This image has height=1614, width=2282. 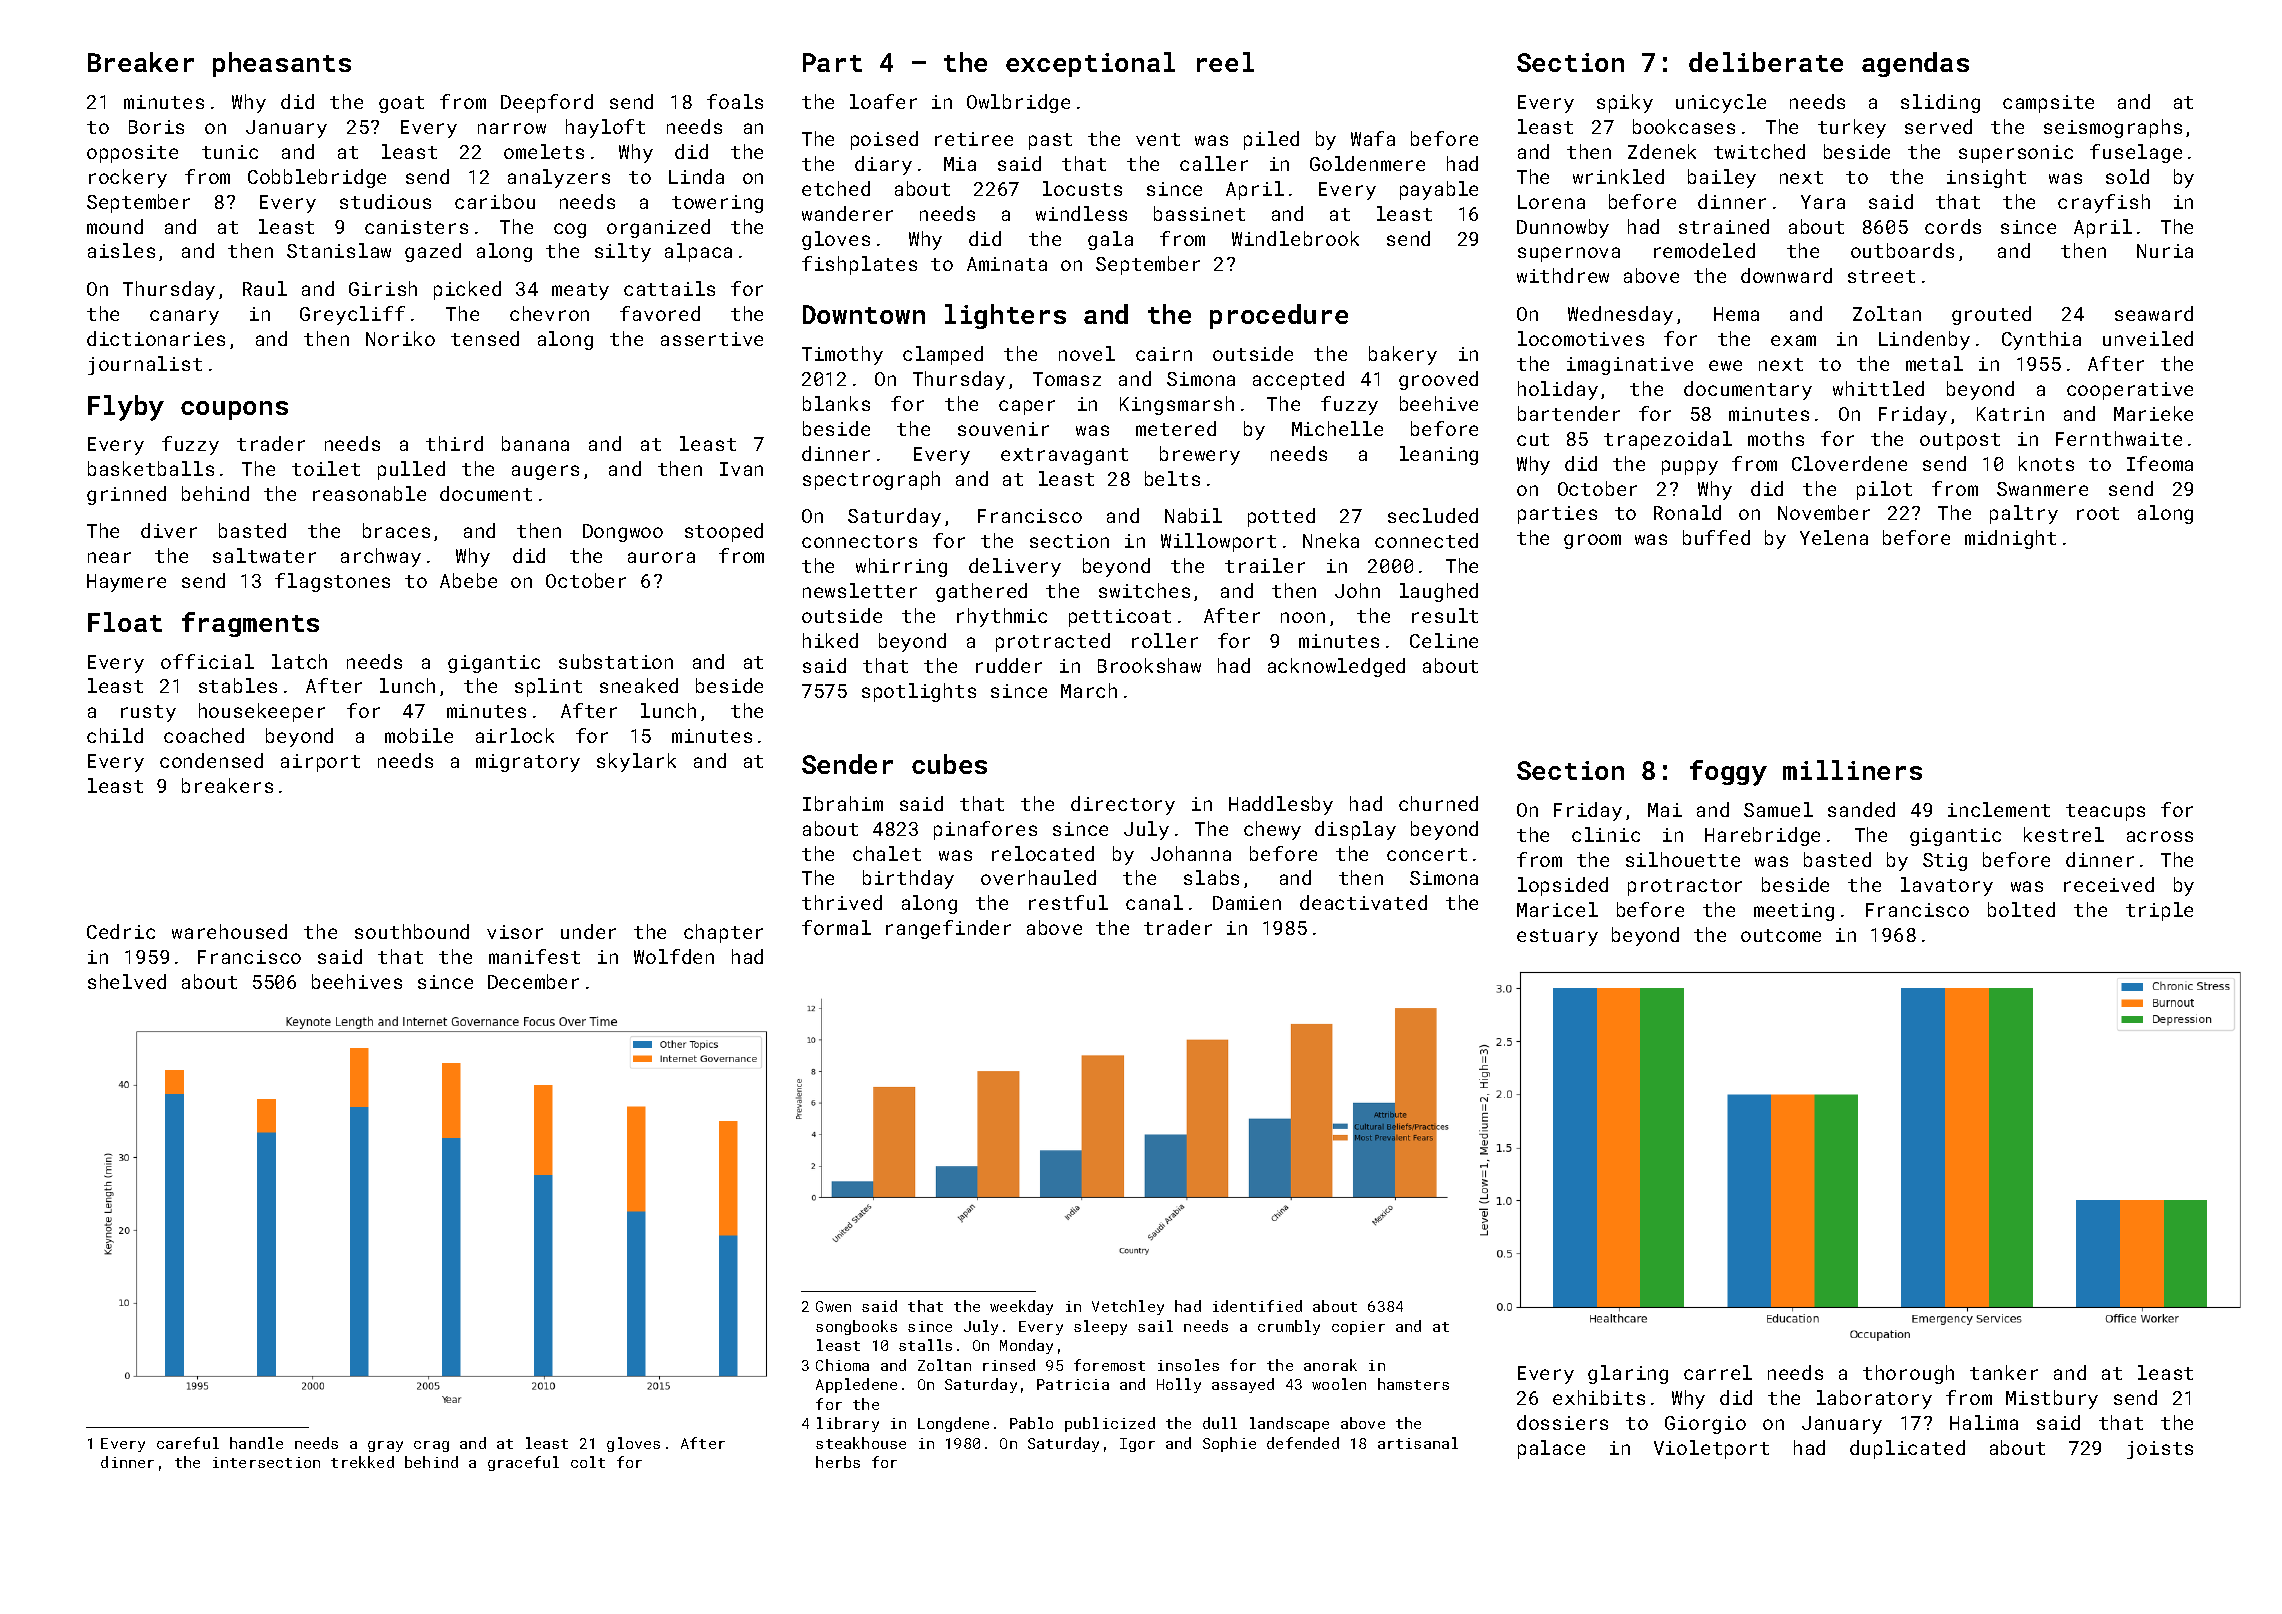 I want to click on latch, so click(x=299, y=661).
